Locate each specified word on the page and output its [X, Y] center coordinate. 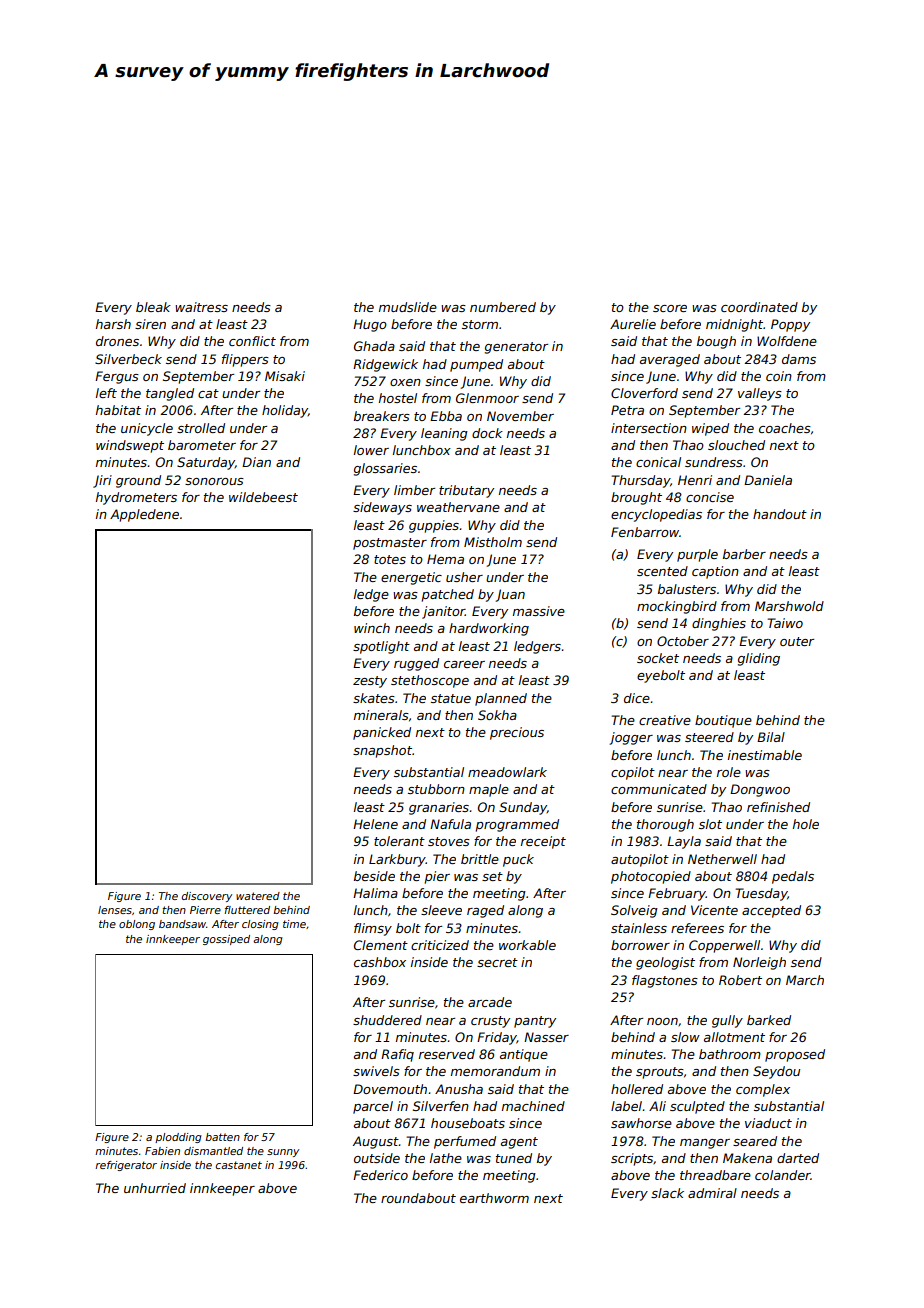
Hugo [370, 325]
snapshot [382, 751]
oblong [137, 925]
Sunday [523, 808]
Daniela [768, 480]
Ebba [446, 416]
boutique [723, 721]
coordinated [759, 307]
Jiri [102, 481]
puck [518, 860]
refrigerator [126, 1166]
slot [710, 824]
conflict [252, 341]
